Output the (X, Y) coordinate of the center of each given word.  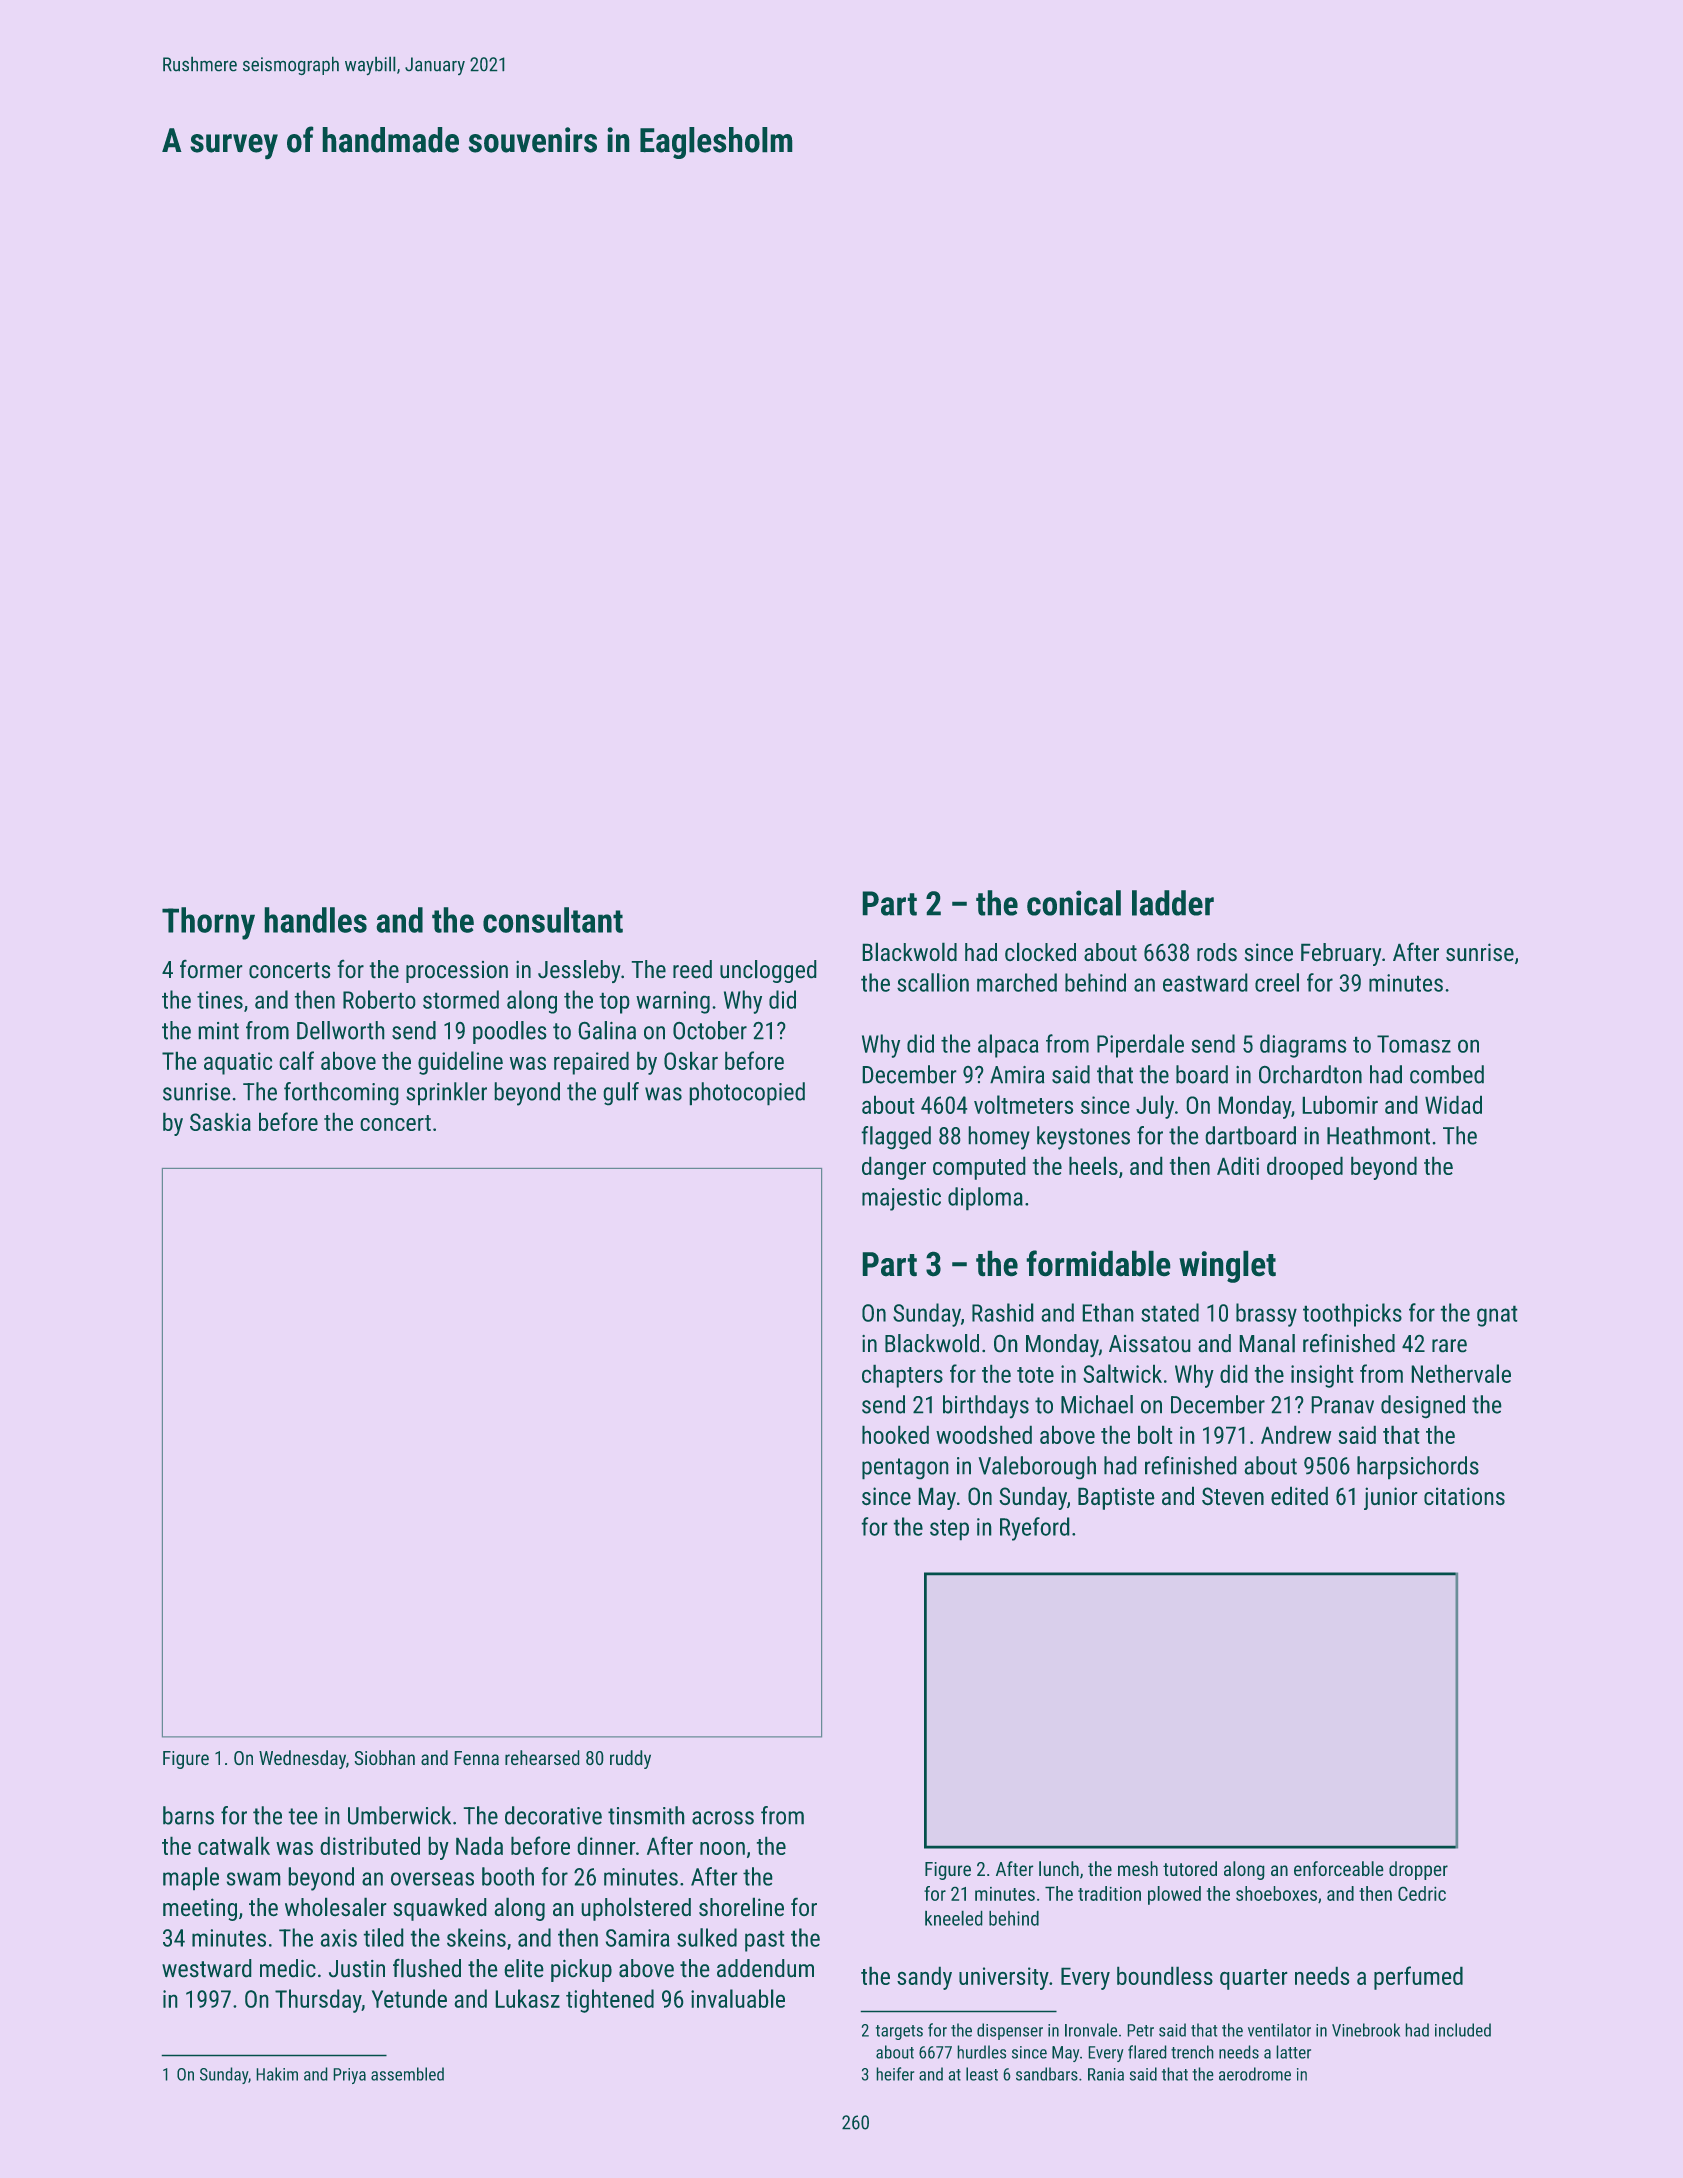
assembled (407, 2074)
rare (1449, 1346)
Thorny (208, 923)
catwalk (234, 1845)
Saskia (220, 1121)
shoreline (741, 1907)
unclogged (768, 971)
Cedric (1422, 1893)
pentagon (905, 1469)
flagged (896, 1138)
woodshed (984, 1434)
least (982, 2074)
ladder (1173, 903)
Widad (1453, 1104)
